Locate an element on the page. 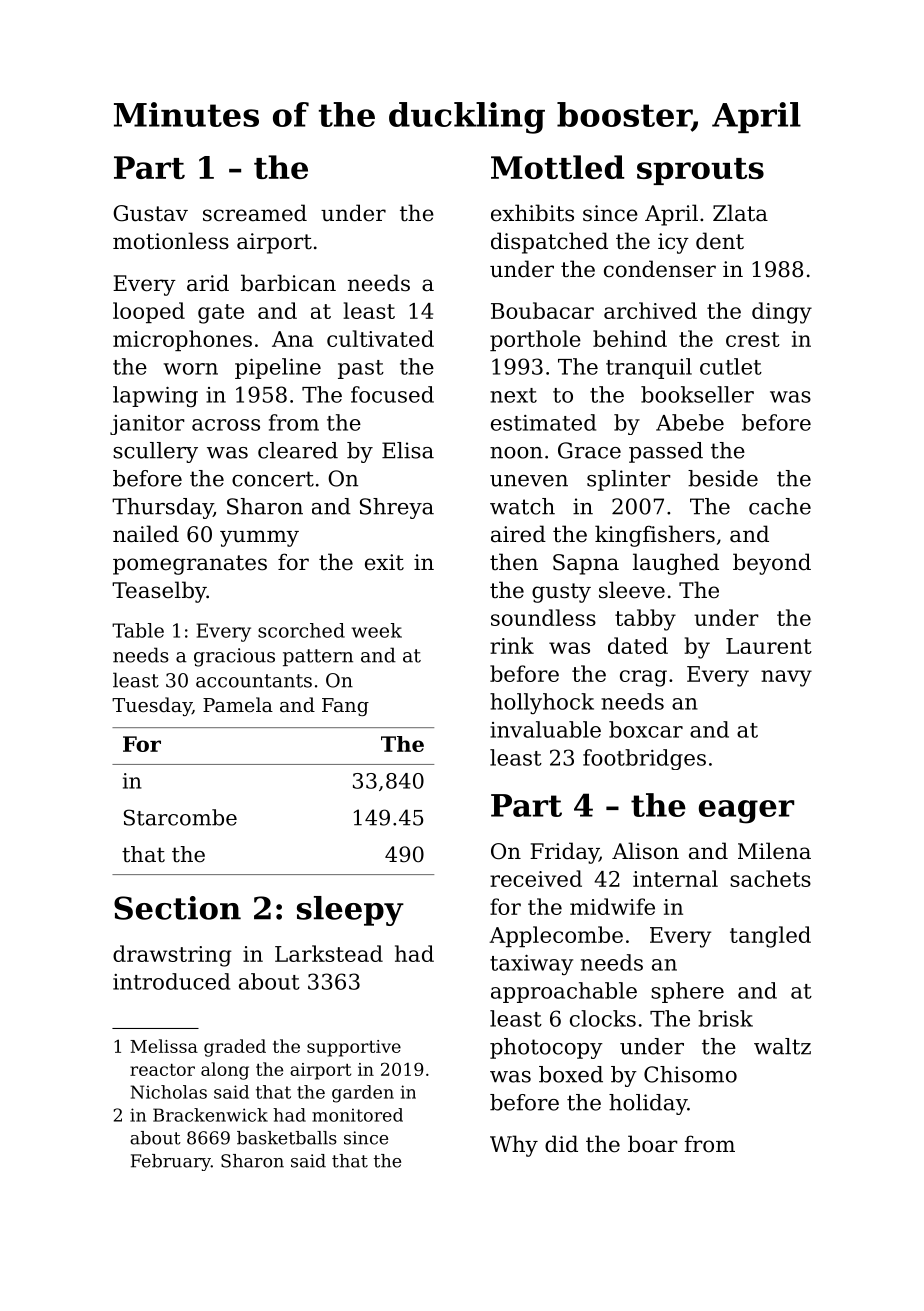 The width and height of the page is (924, 1311). dated is located at coordinates (638, 645).
